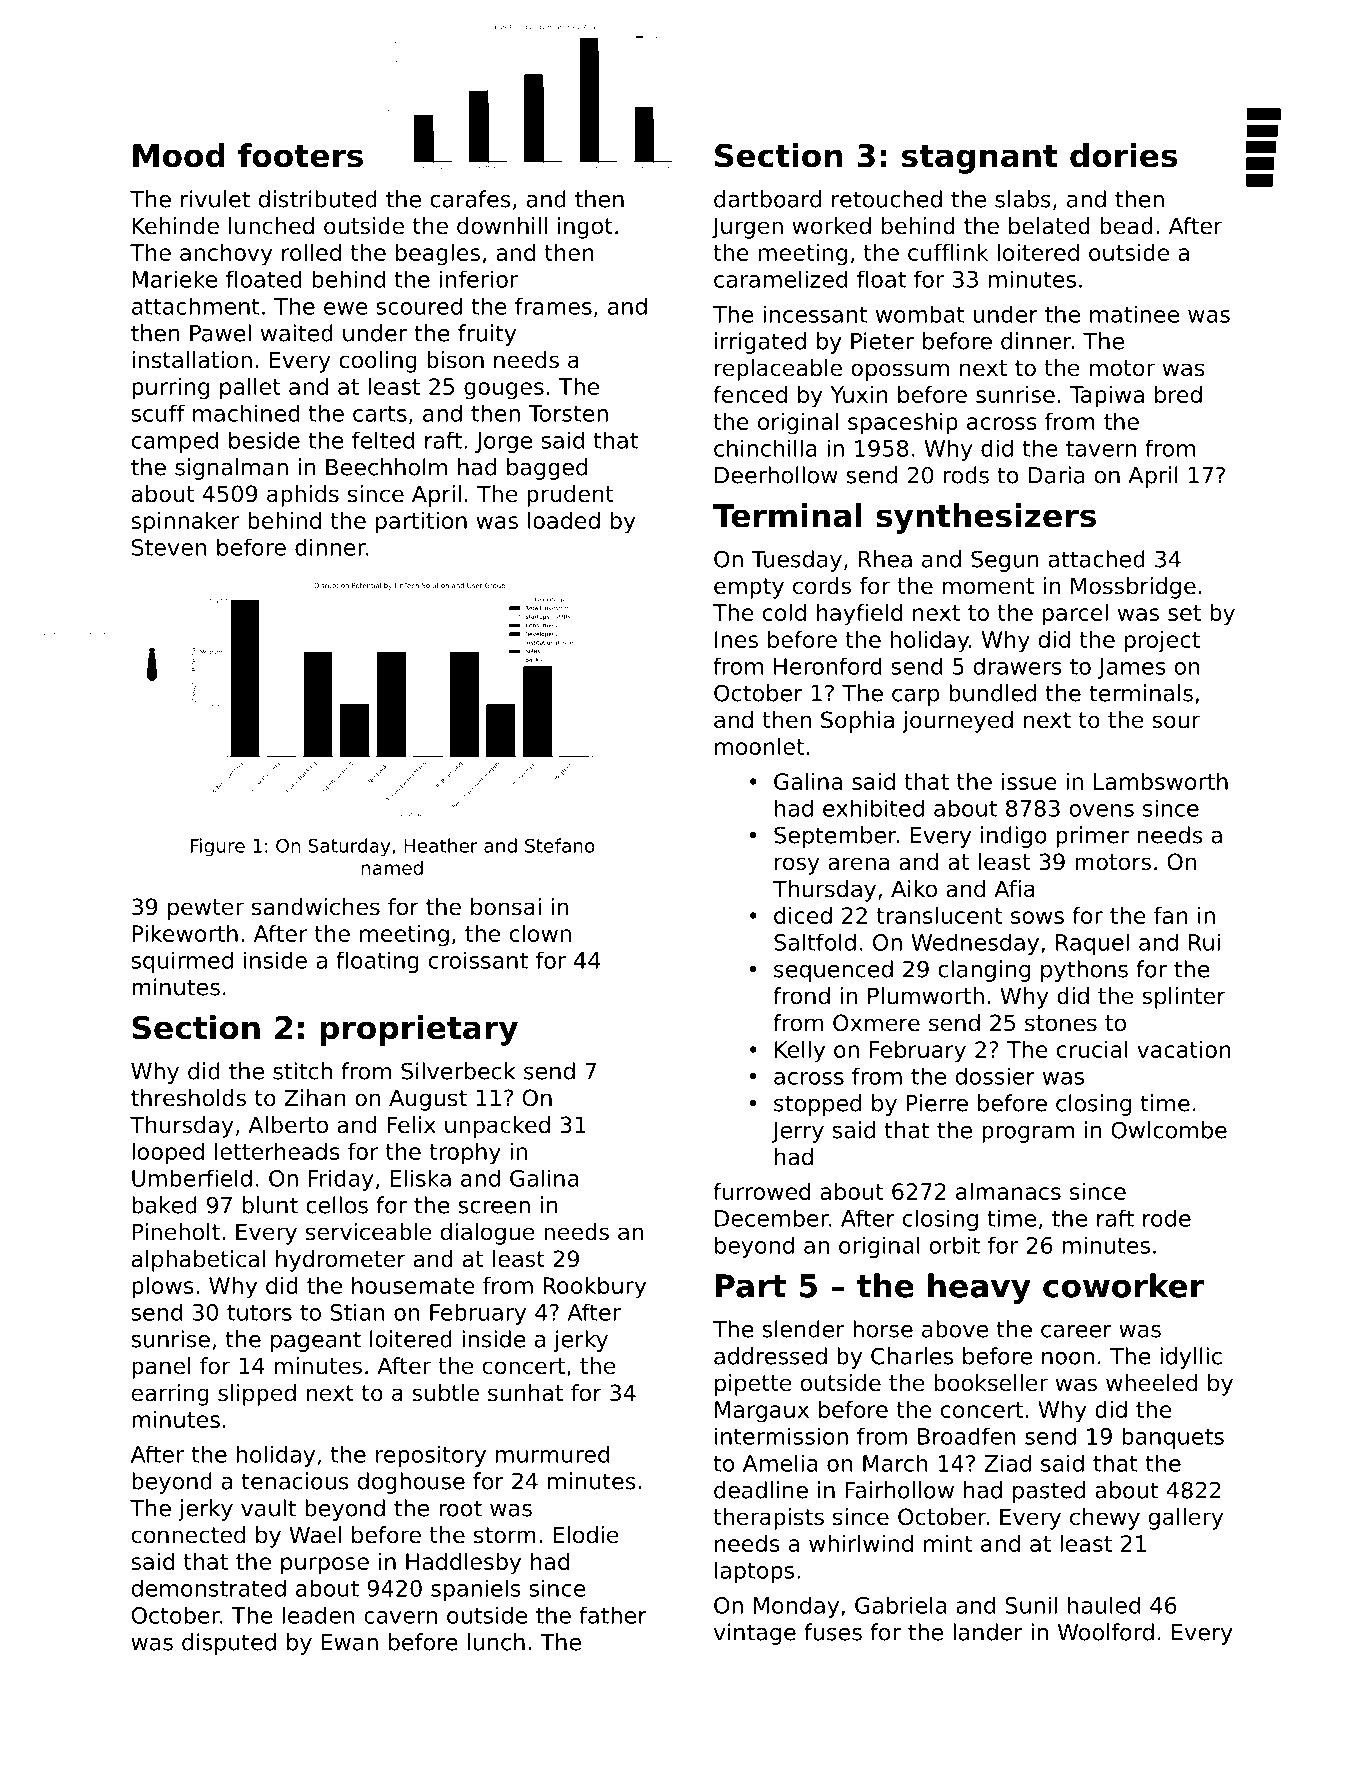 Image resolution: width=1367 pixels, height=1769 pixels. I want to click on doghouse, so click(411, 1483).
